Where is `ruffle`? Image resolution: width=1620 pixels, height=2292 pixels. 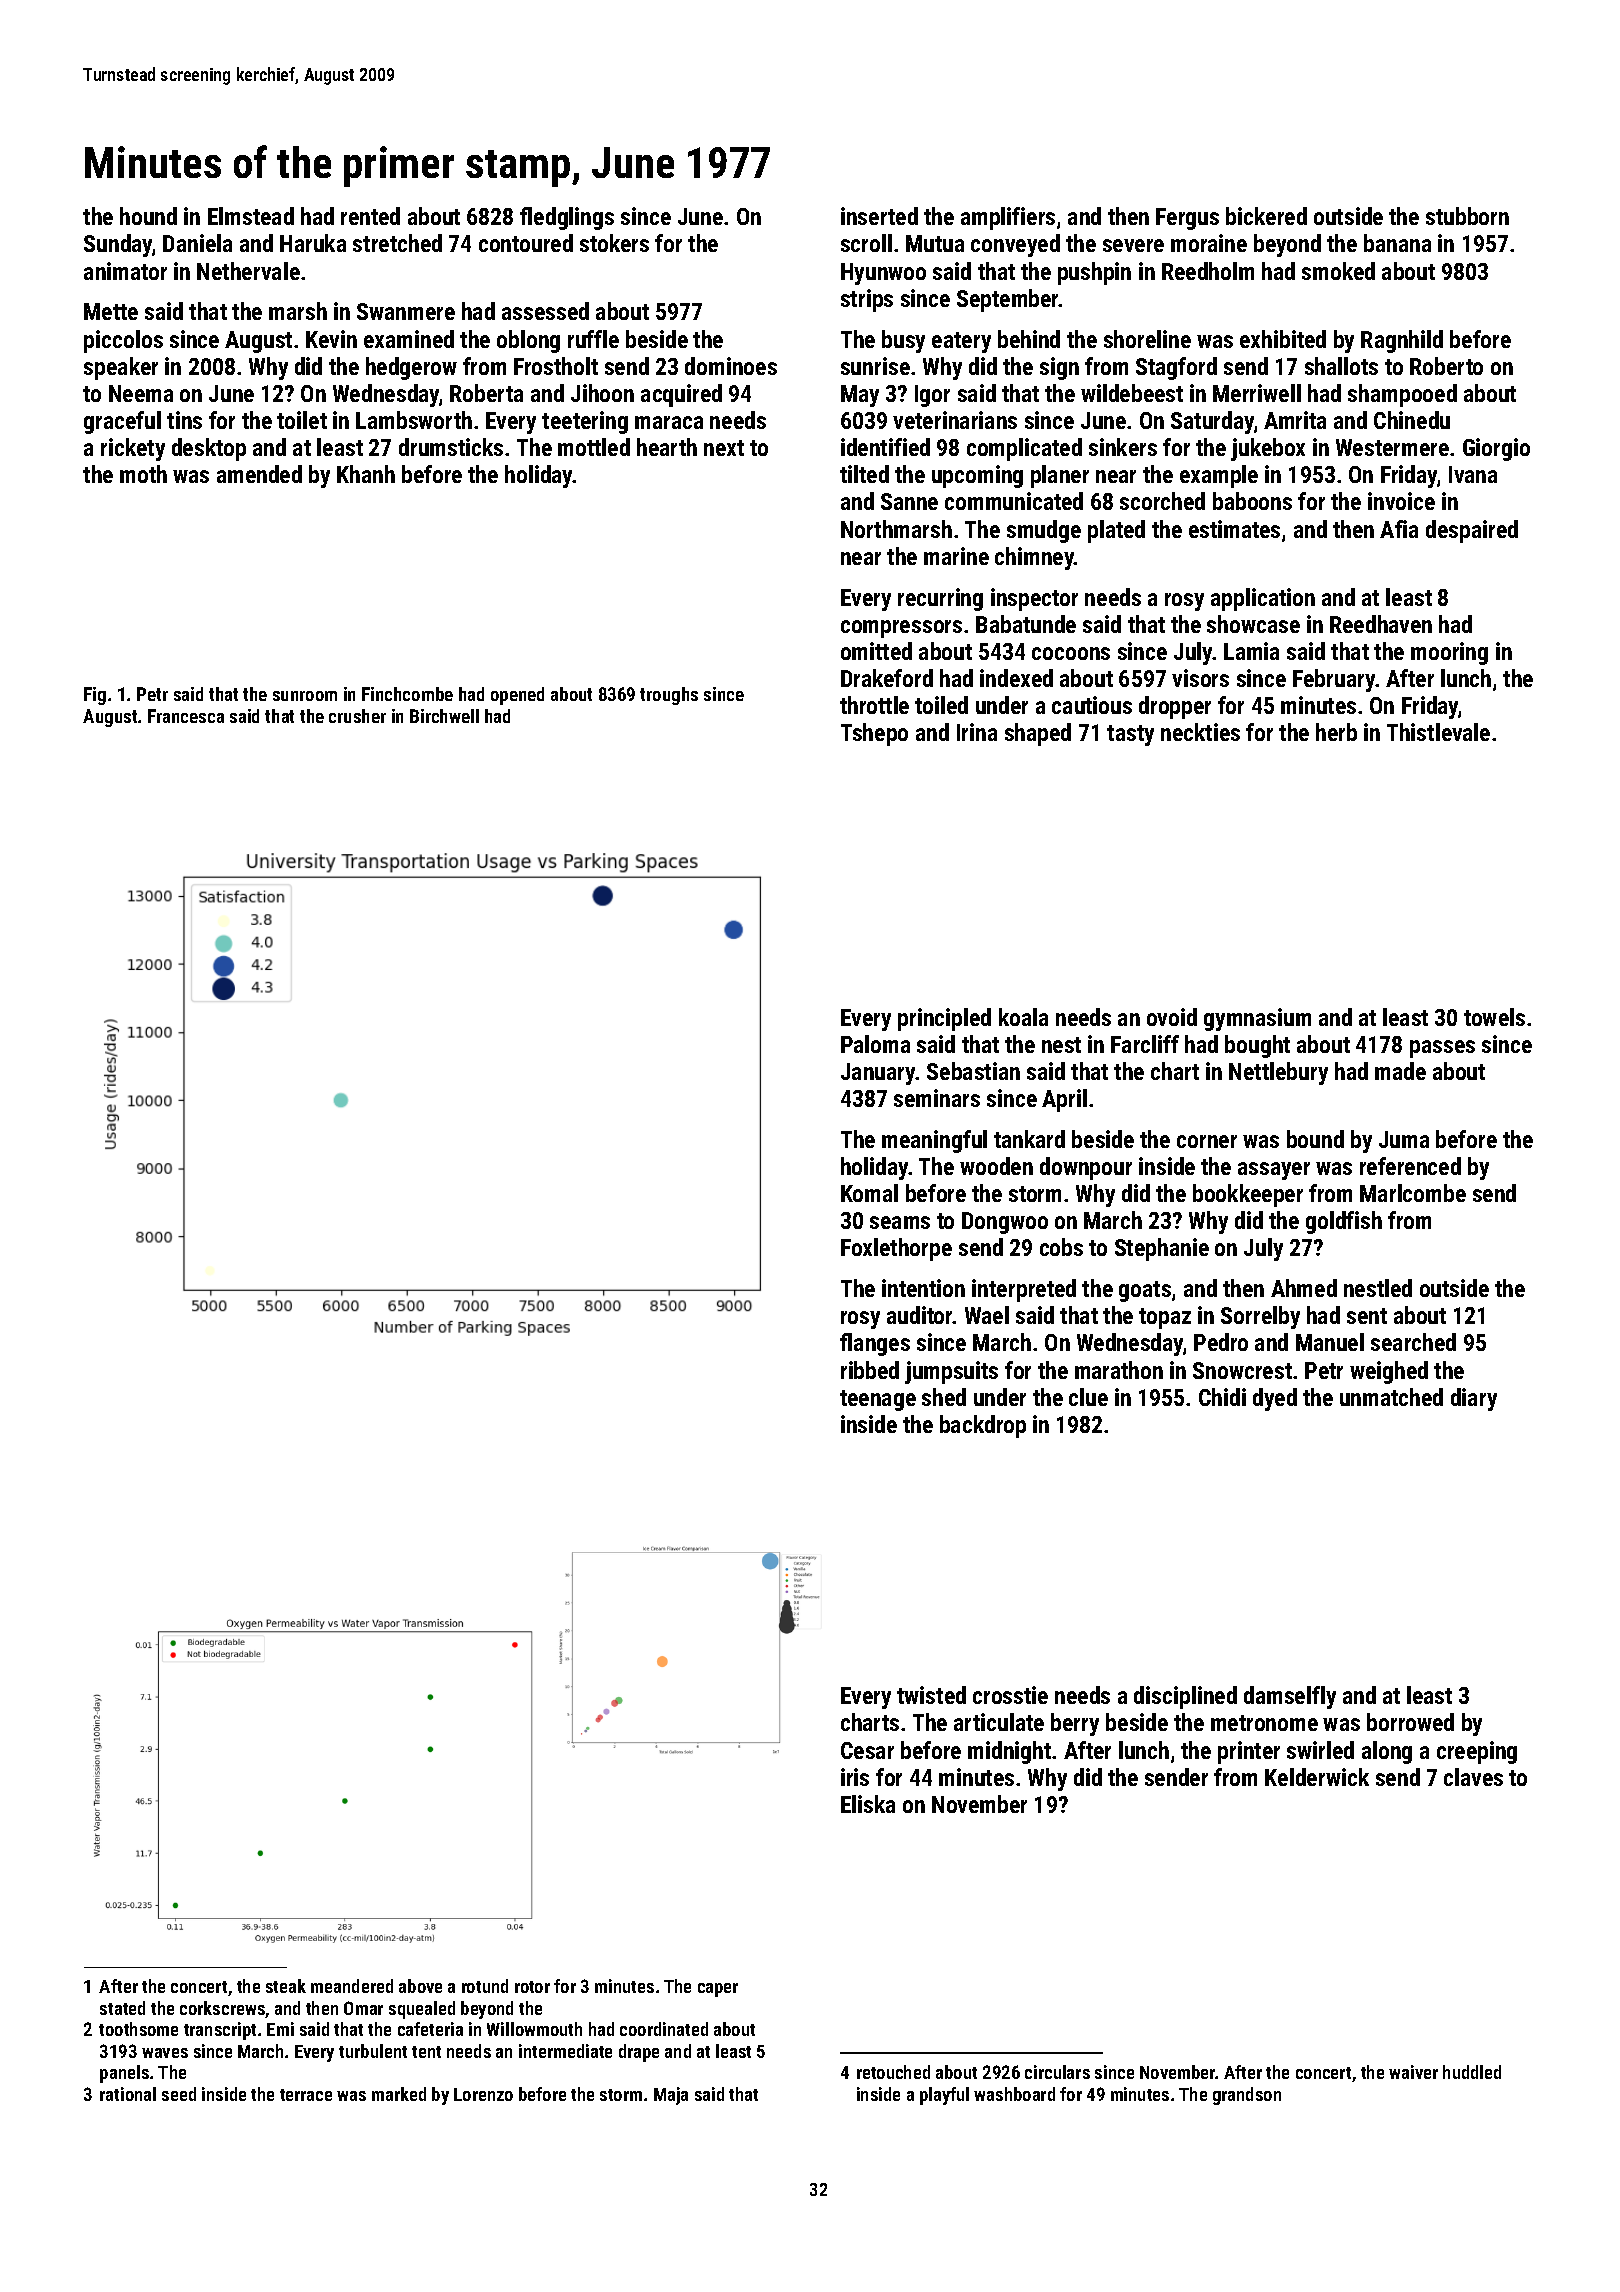
ruffle is located at coordinates (593, 339).
